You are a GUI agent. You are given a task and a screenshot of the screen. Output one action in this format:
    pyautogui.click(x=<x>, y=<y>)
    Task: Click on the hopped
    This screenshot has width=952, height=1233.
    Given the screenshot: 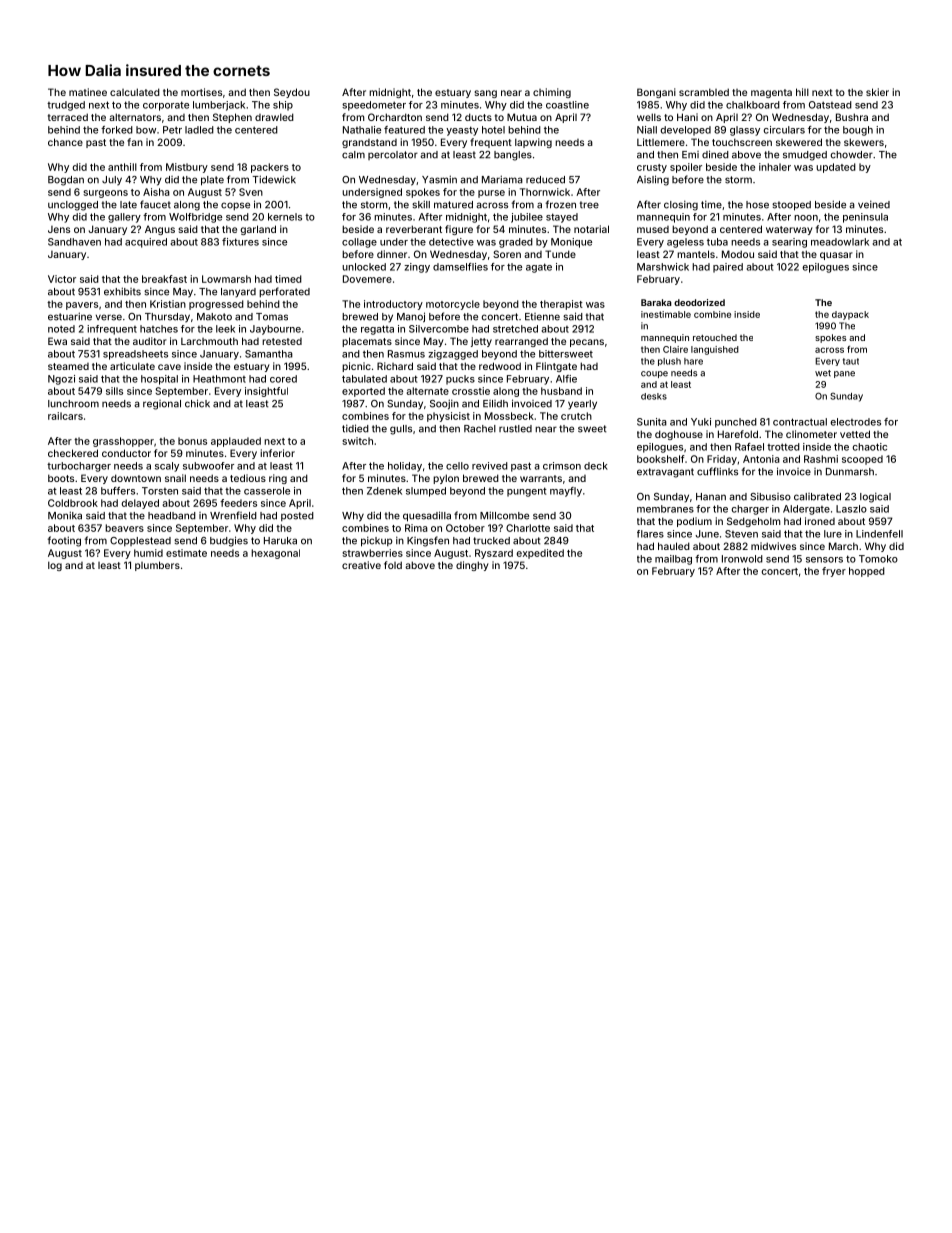 What is the action you would take?
    pyautogui.click(x=867, y=572)
